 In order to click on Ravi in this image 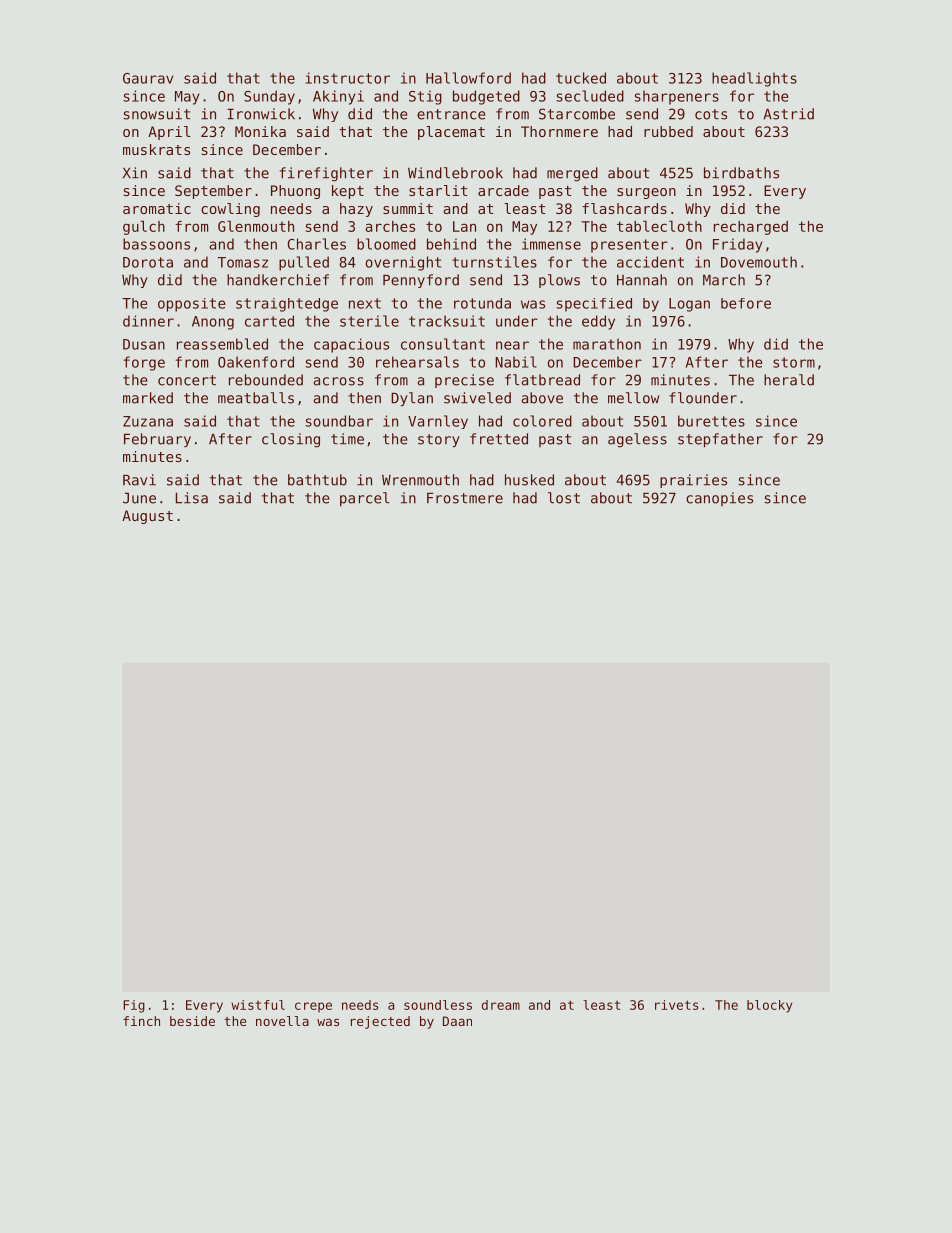, I will do `click(139, 480)`.
